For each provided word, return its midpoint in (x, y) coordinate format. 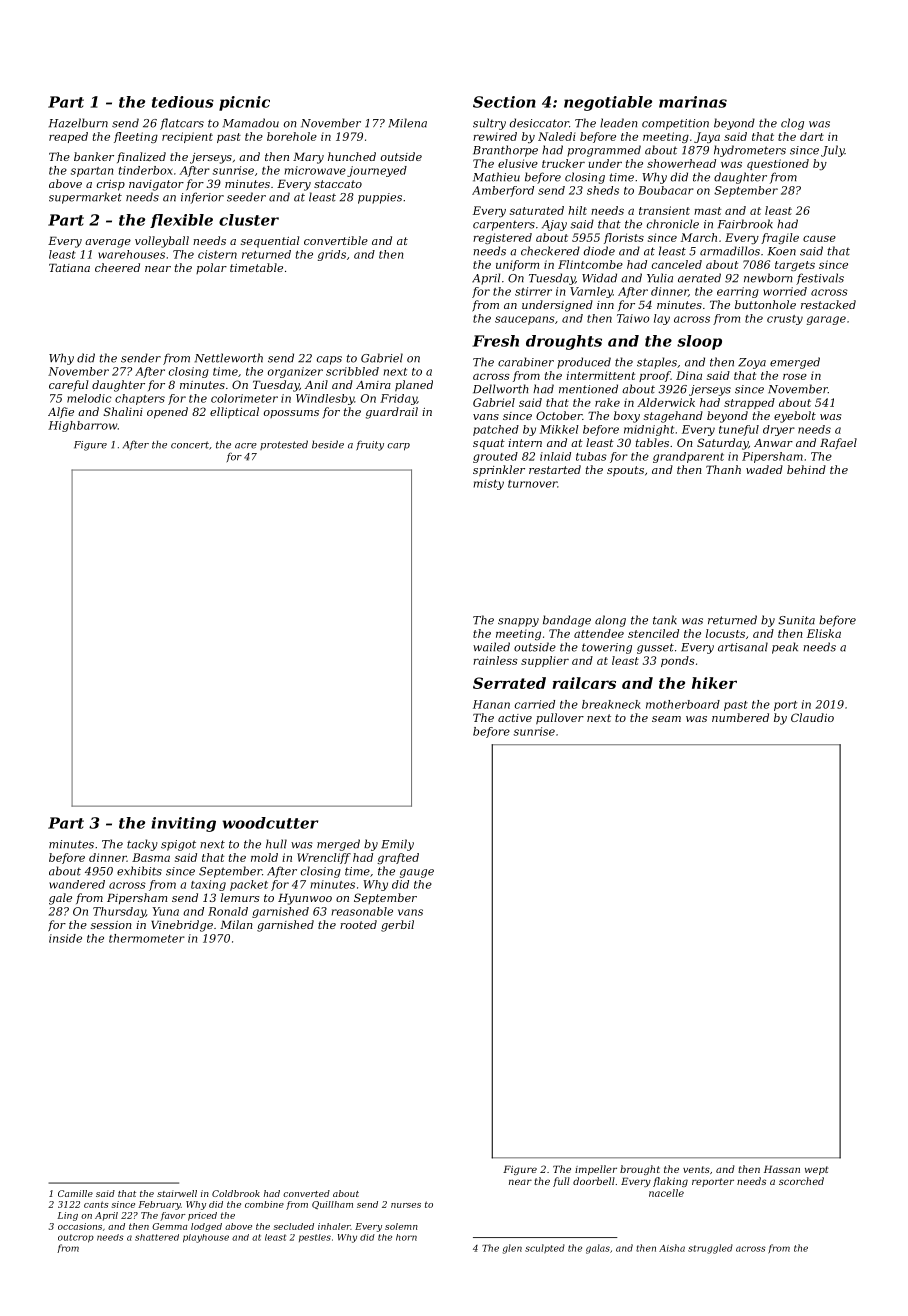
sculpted (545, 1248)
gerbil (397, 926)
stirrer (533, 291)
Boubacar (666, 190)
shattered (157, 1237)
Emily (397, 845)
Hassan (782, 1169)
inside (65, 938)
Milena (407, 123)
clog (792, 124)
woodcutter (270, 823)
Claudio (812, 717)
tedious (183, 102)
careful (68, 386)
